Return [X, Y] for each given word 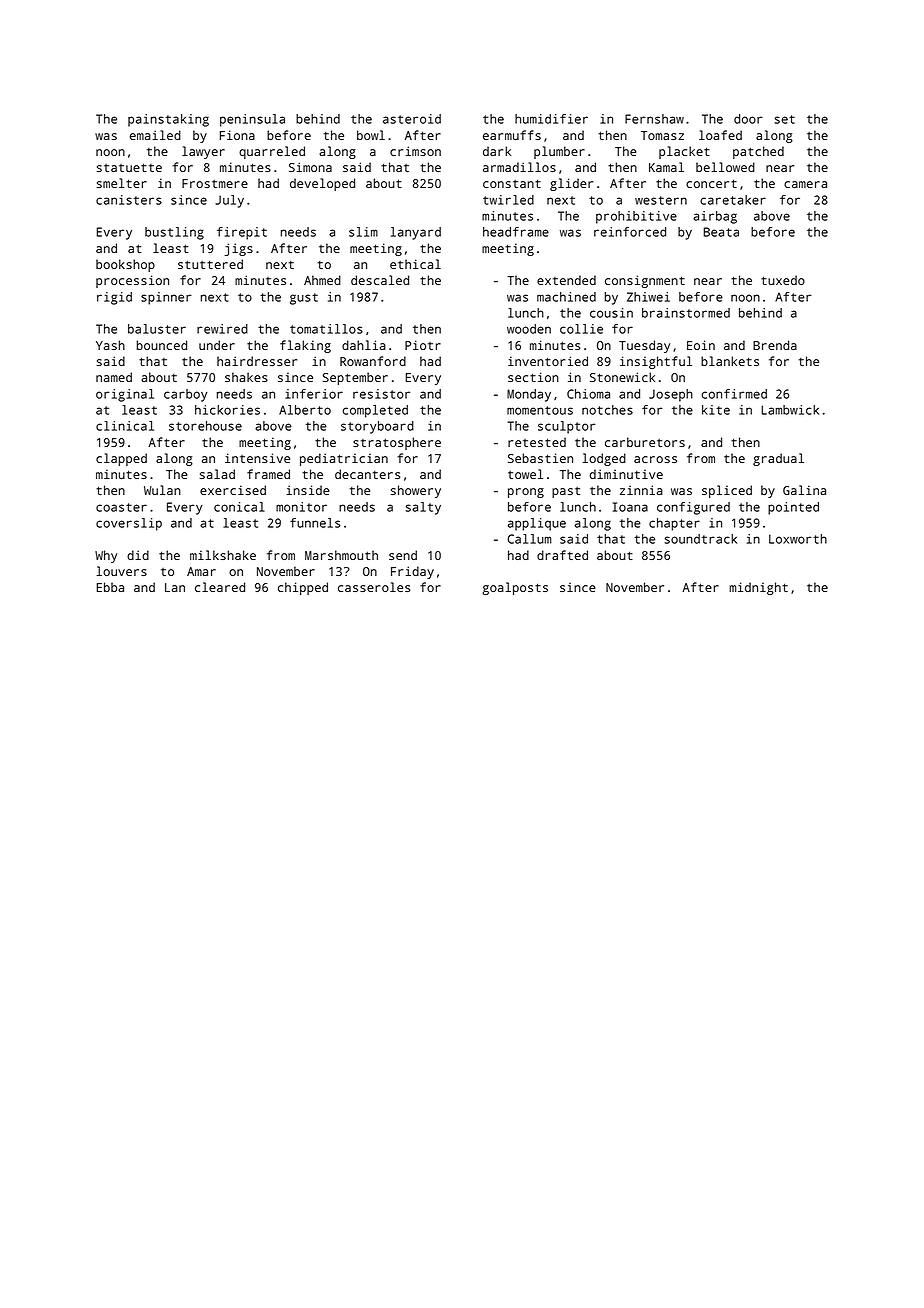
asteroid [412, 119]
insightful [656, 362]
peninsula [252, 120]
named [114, 377]
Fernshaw [654, 119]
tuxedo [783, 280]
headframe [516, 232]
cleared [220, 587]
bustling [174, 233]
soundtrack [701, 539]
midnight [758, 588]
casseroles [374, 587]
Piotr [423, 345]
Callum [529, 539]
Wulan [162, 490]
